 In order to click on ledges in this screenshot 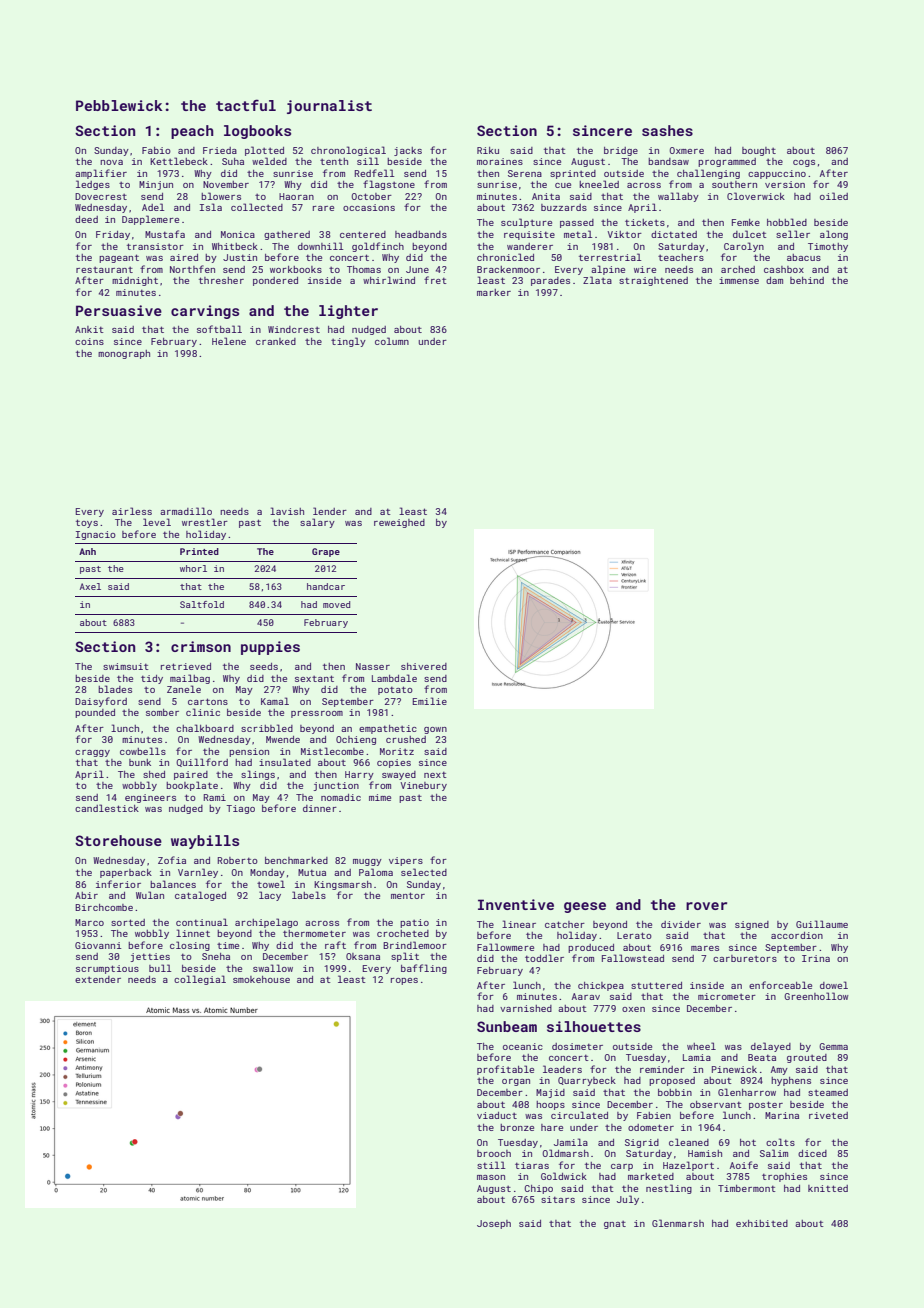, I will do `click(93, 185)`.
